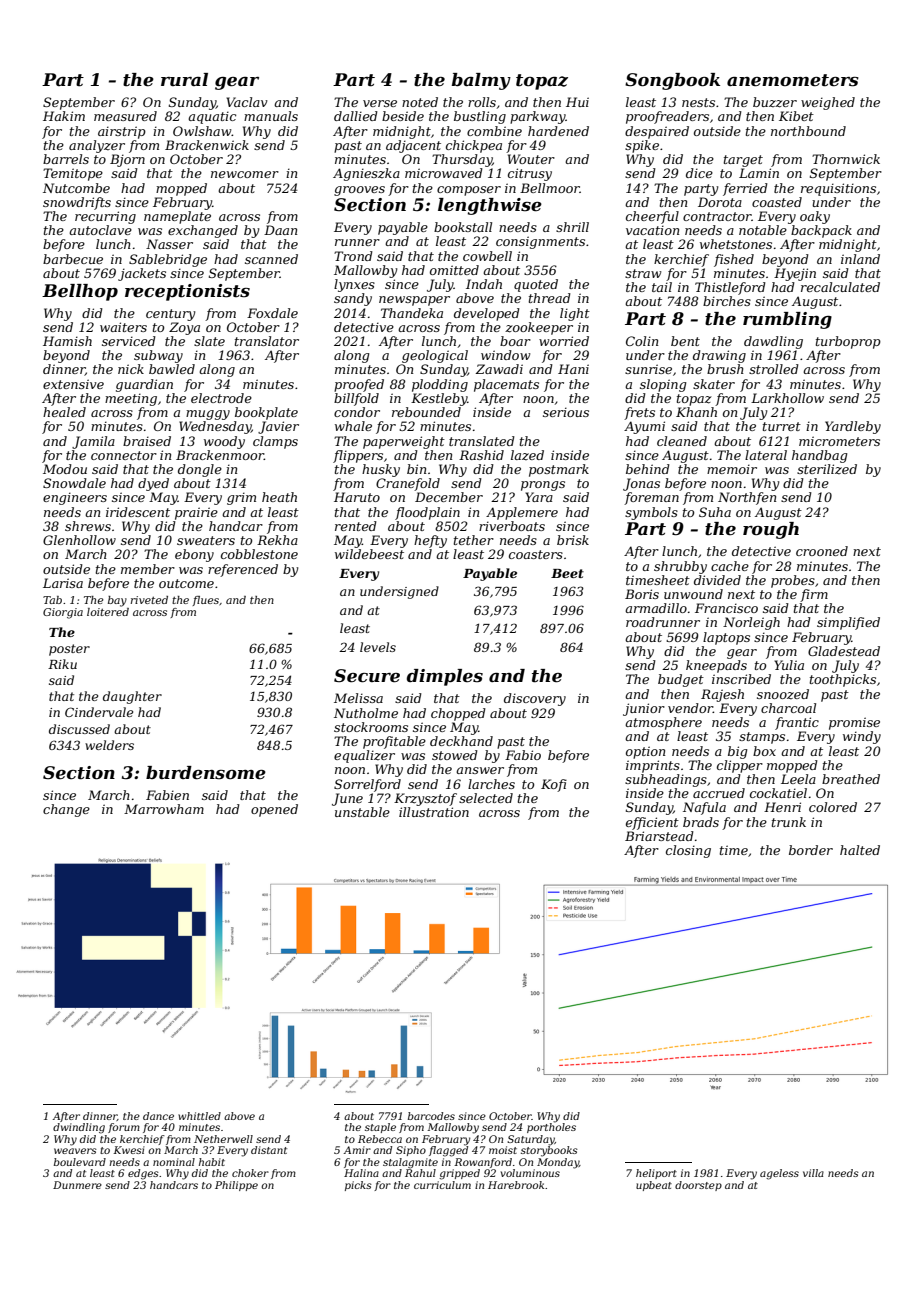 This screenshot has height=1308, width=924. I want to click on Hani, so click(573, 369).
